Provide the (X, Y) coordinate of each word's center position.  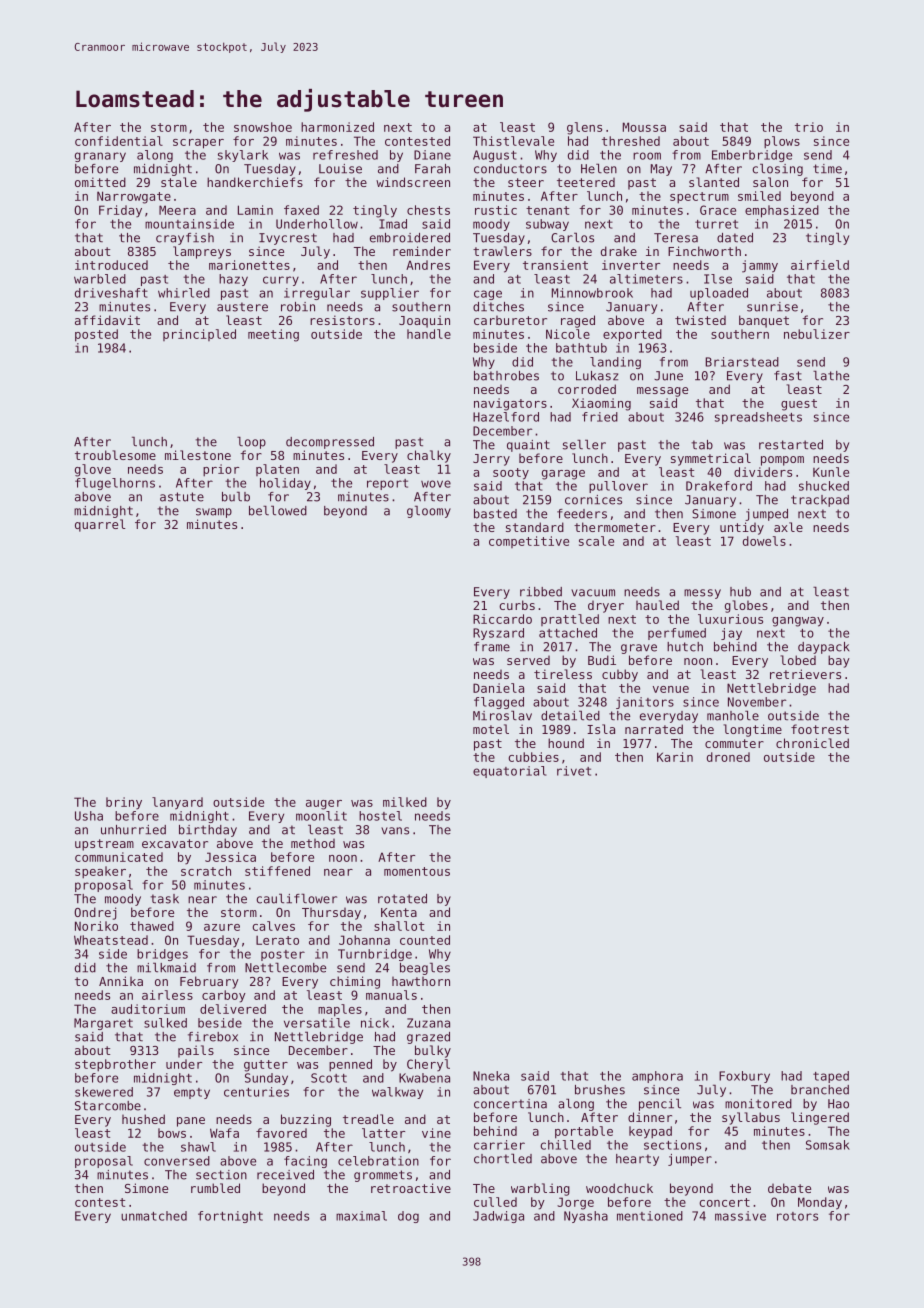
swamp (214, 513)
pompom (782, 461)
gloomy (429, 511)
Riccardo (502, 619)
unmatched (154, 1216)
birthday (208, 831)
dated (735, 238)
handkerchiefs (255, 182)
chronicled (812, 743)
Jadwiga (498, 1217)
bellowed (278, 510)
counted (425, 940)
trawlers (502, 251)
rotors (797, 1216)
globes (746, 606)
